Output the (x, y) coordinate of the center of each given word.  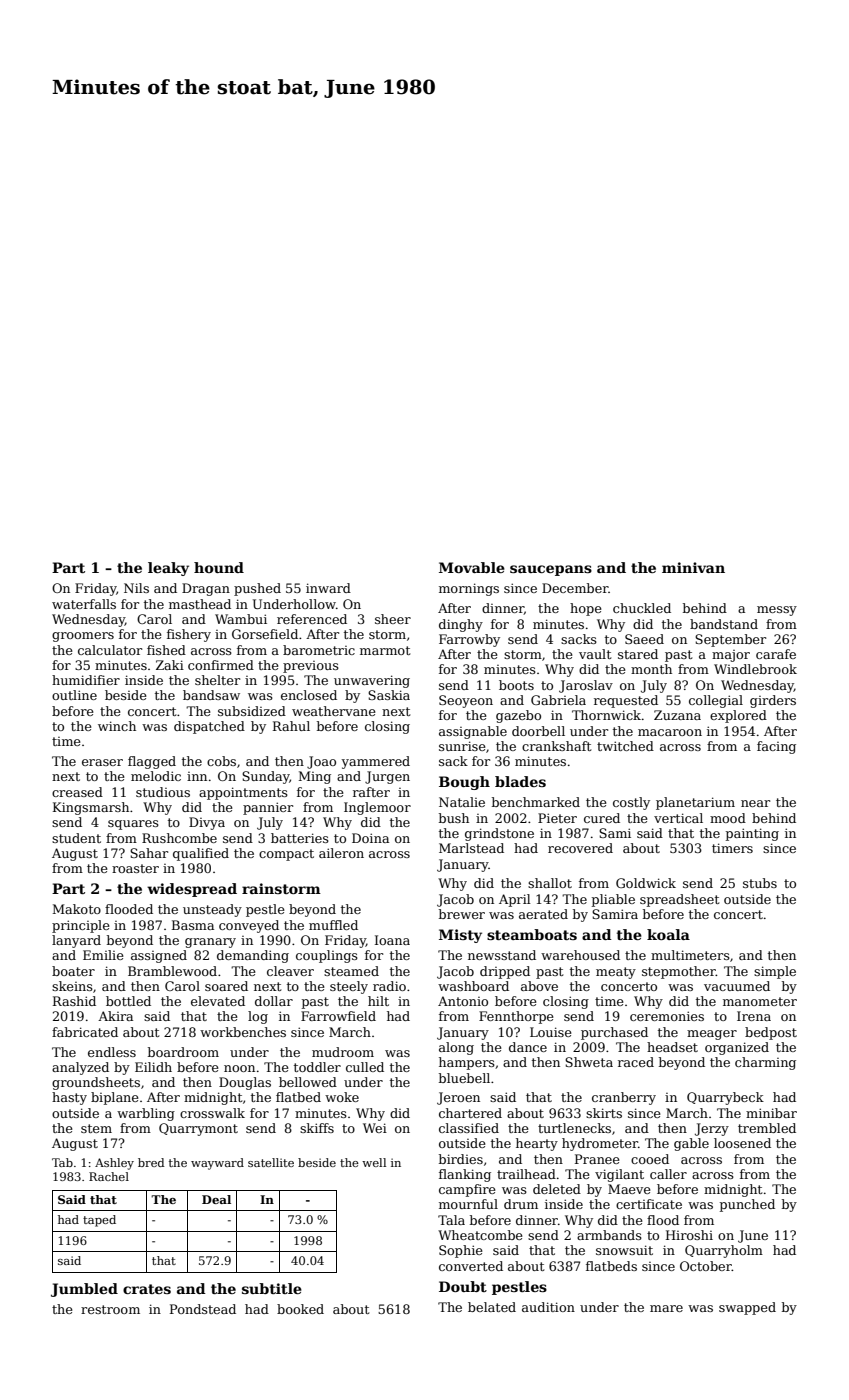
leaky (168, 569)
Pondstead (203, 1309)
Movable (472, 567)
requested (626, 701)
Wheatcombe (480, 1235)
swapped (747, 1308)
